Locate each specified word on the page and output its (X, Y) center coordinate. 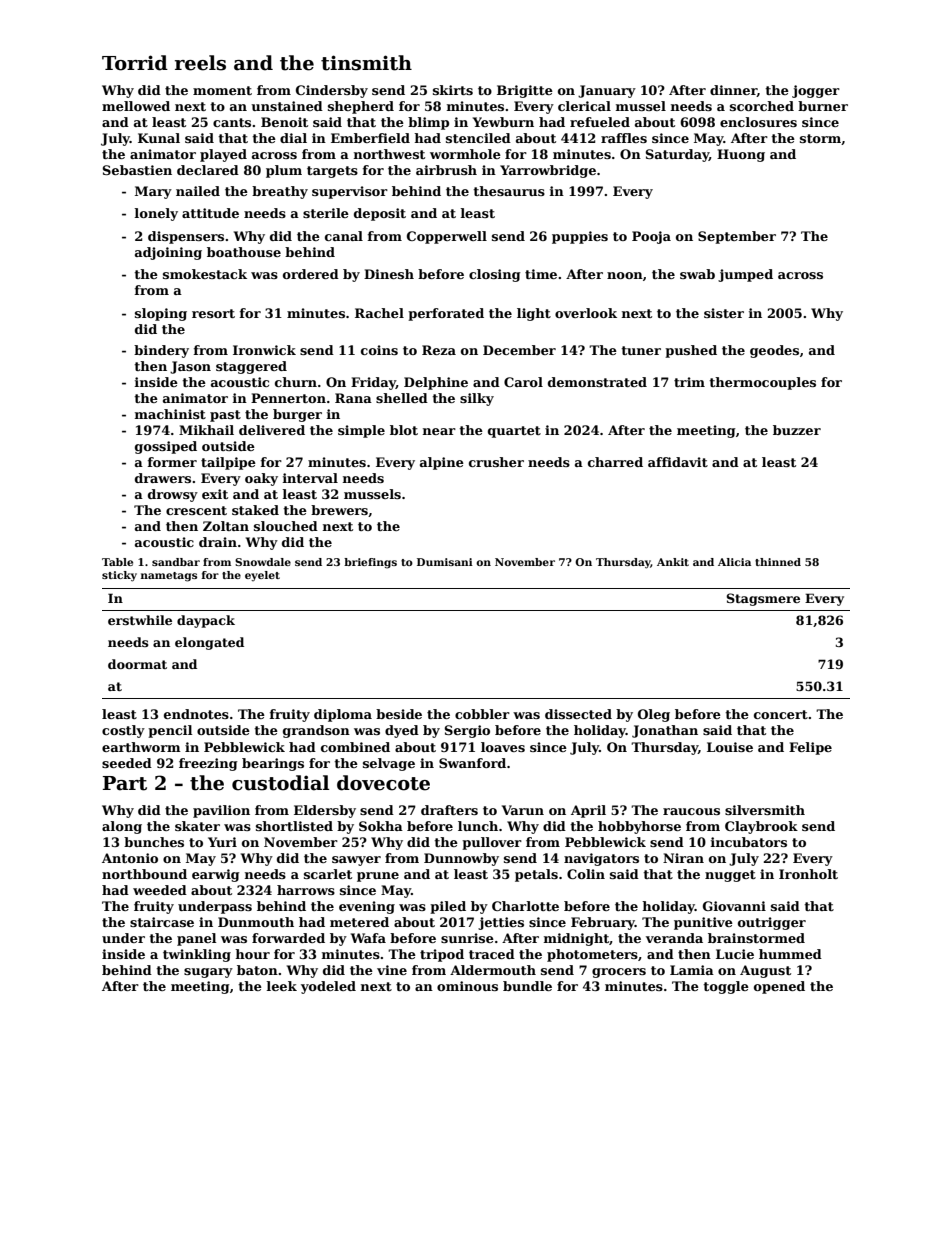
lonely (156, 214)
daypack (206, 621)
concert (781, 714)
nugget (730, 876)
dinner (733, 91)
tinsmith (366, 63)
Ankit (673, 562)
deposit (380, 214)
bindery (161, 351)
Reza (439, 350)
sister (724, 313)
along (122, 827)
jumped (745, 275)
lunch (478, 826)
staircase (162, 922)
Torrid (135, 63)
